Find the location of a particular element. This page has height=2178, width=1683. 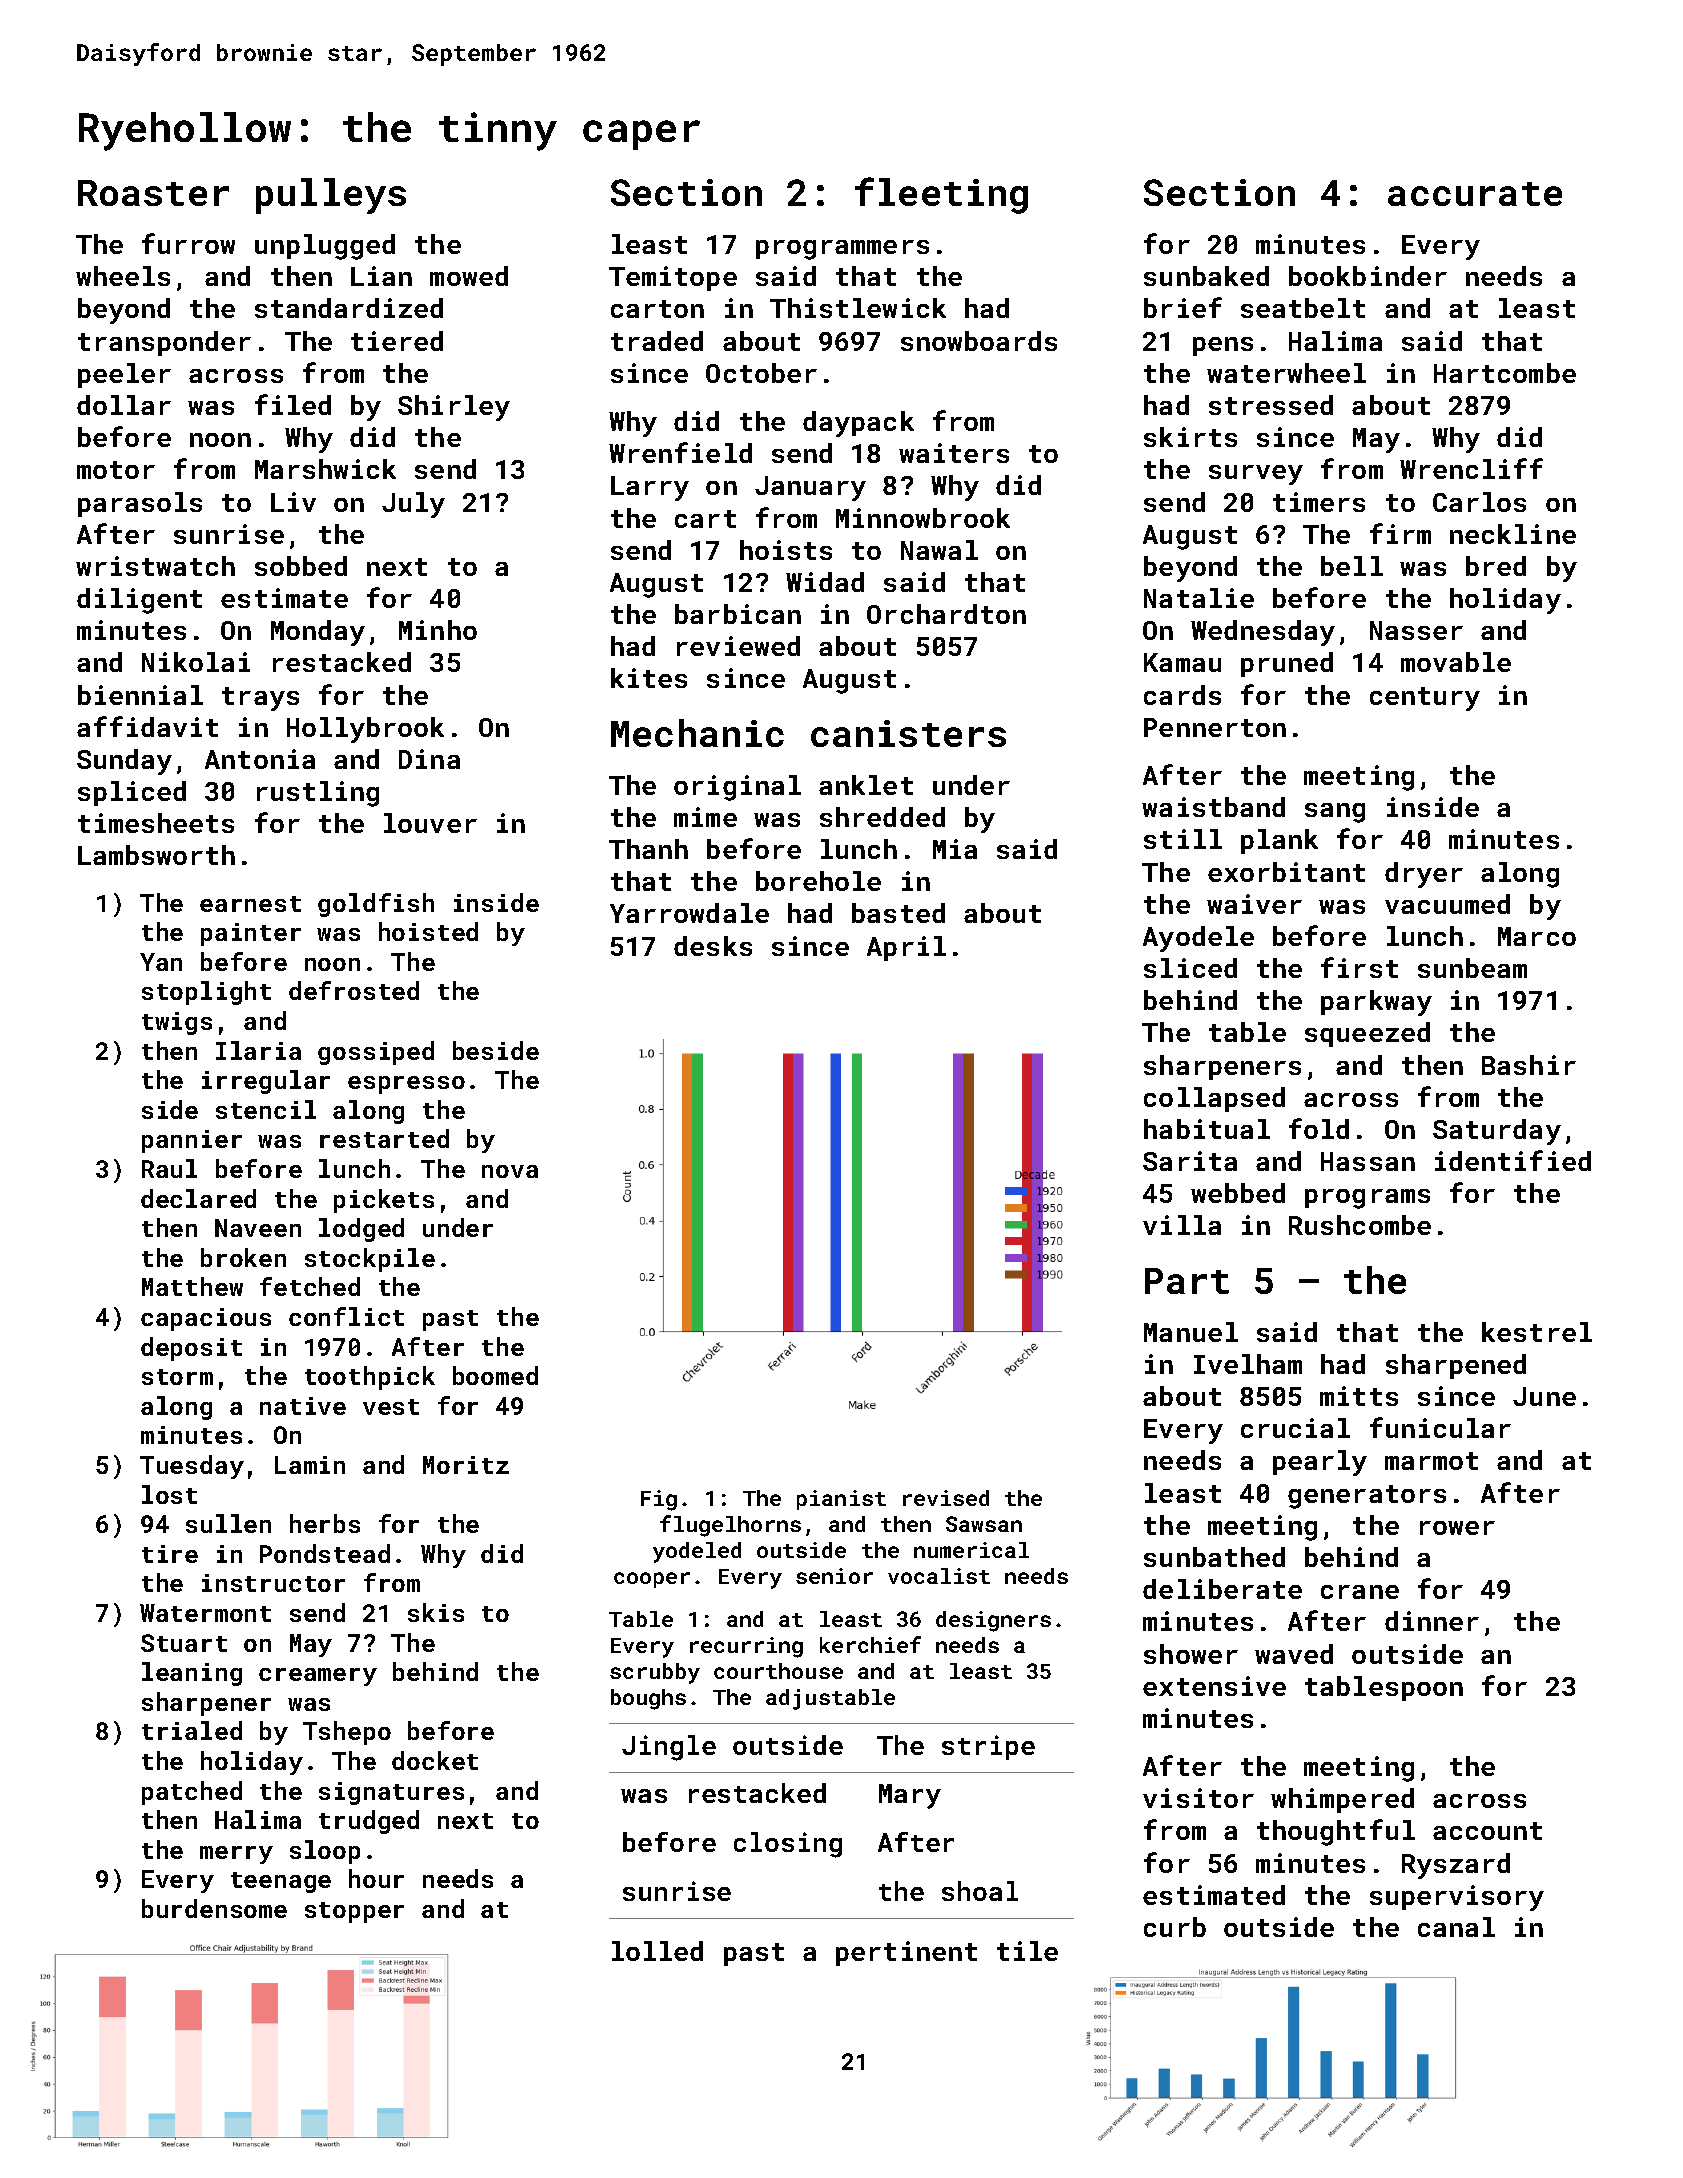

Hollybrook is located at coordinates (365, 730).
